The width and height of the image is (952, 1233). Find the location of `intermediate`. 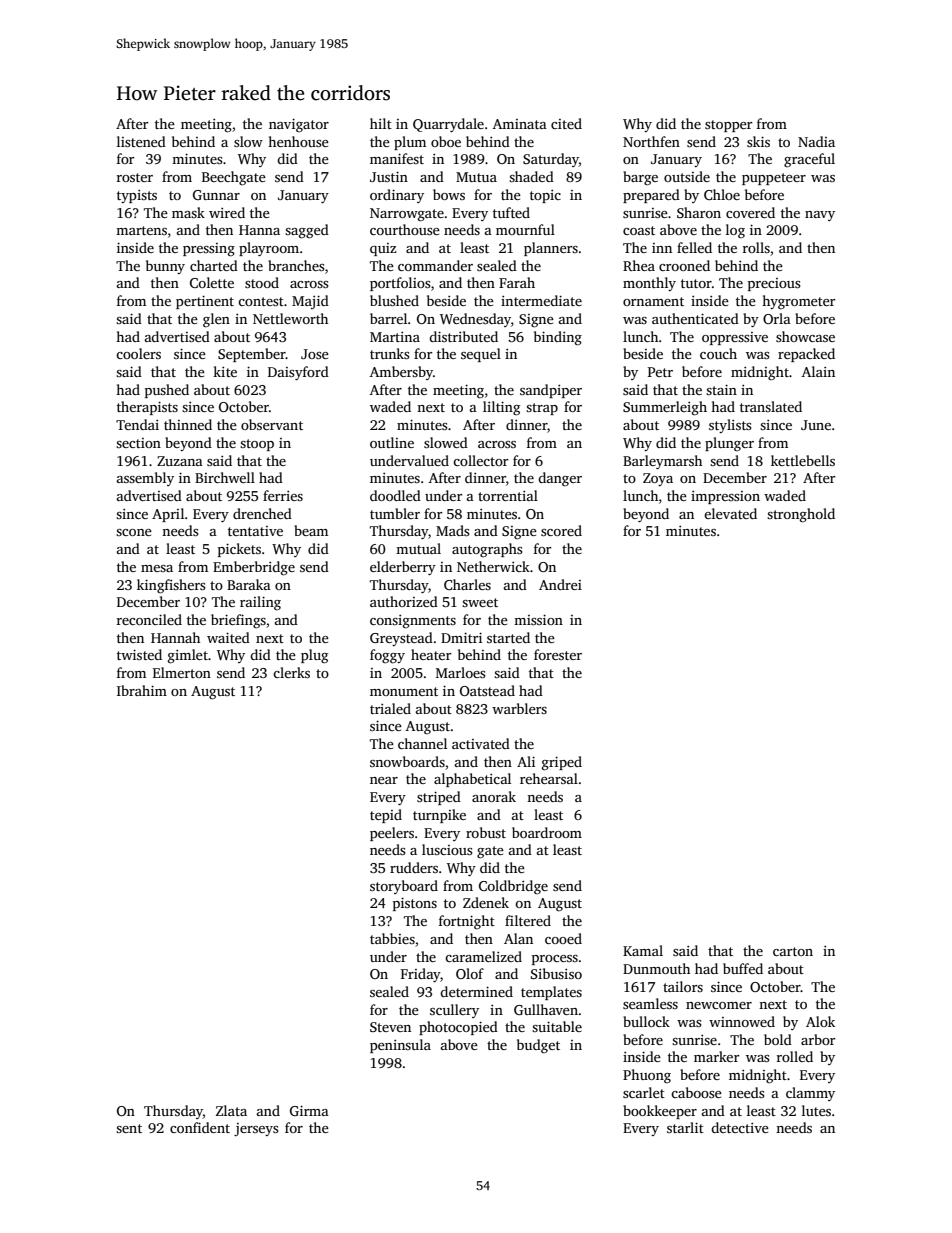

intermediate is located at coordinates (541, 300).
